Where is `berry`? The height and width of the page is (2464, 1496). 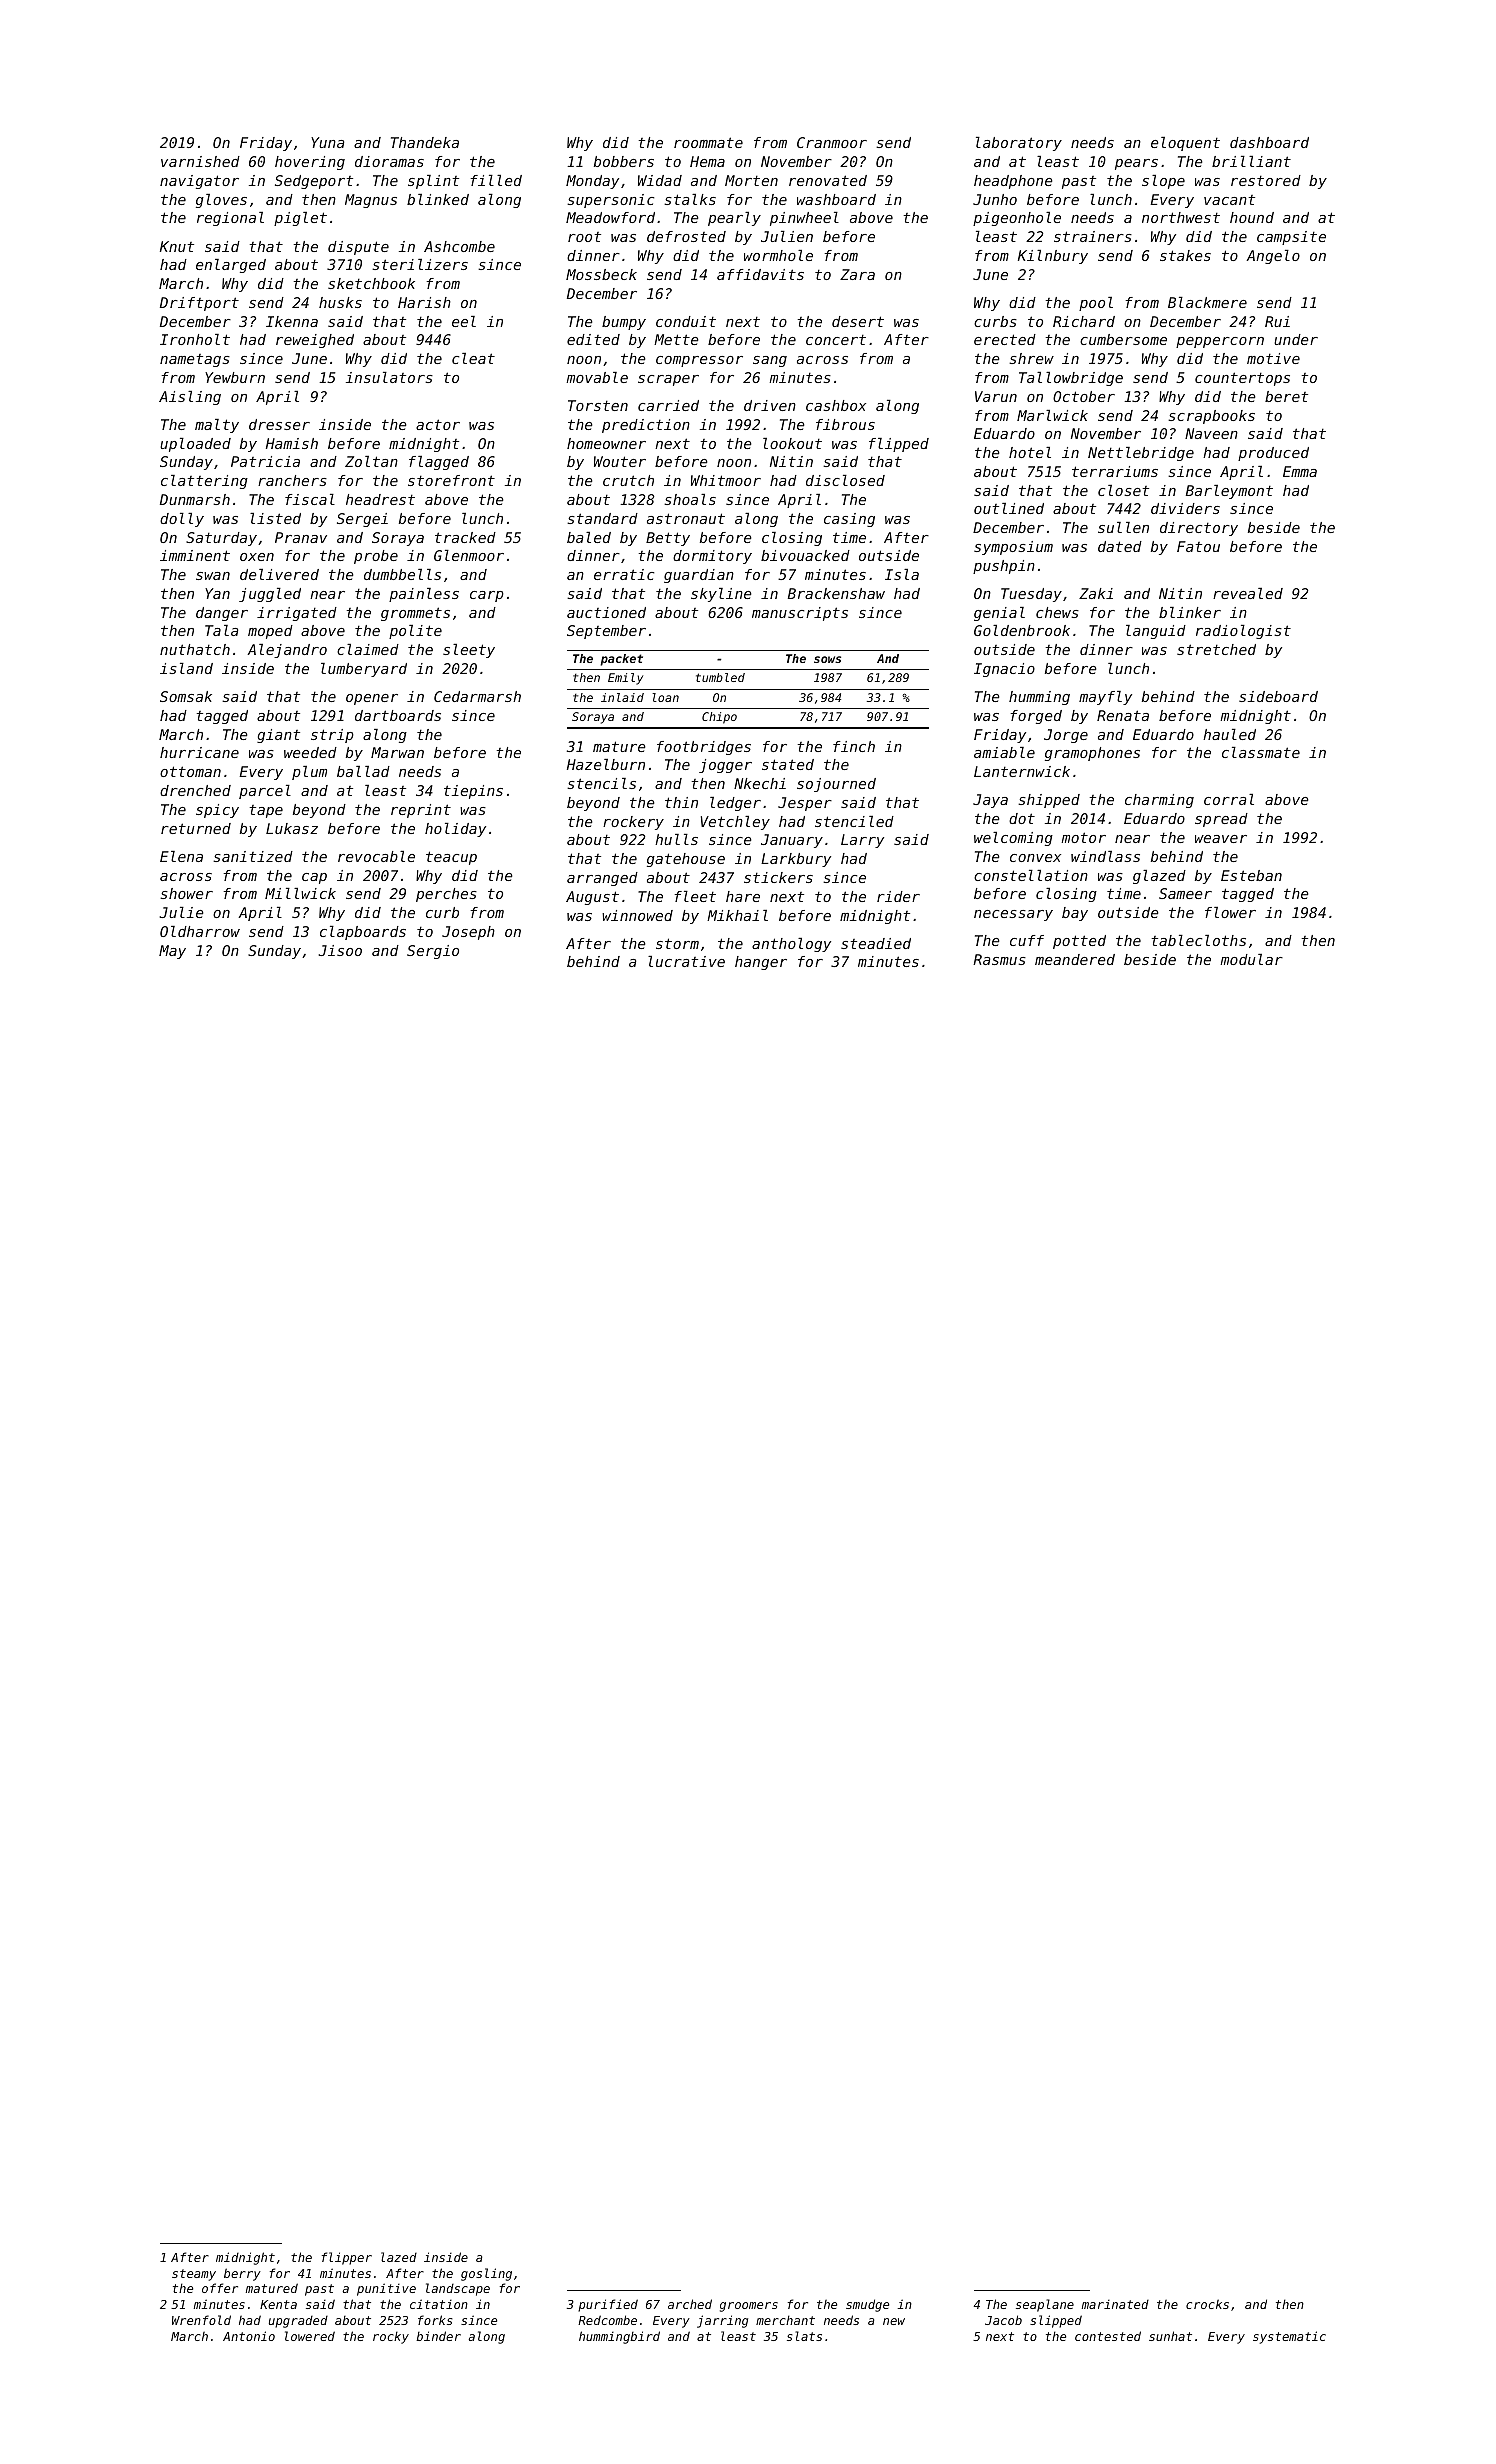 berry is located at coordinates (242, 2274).
